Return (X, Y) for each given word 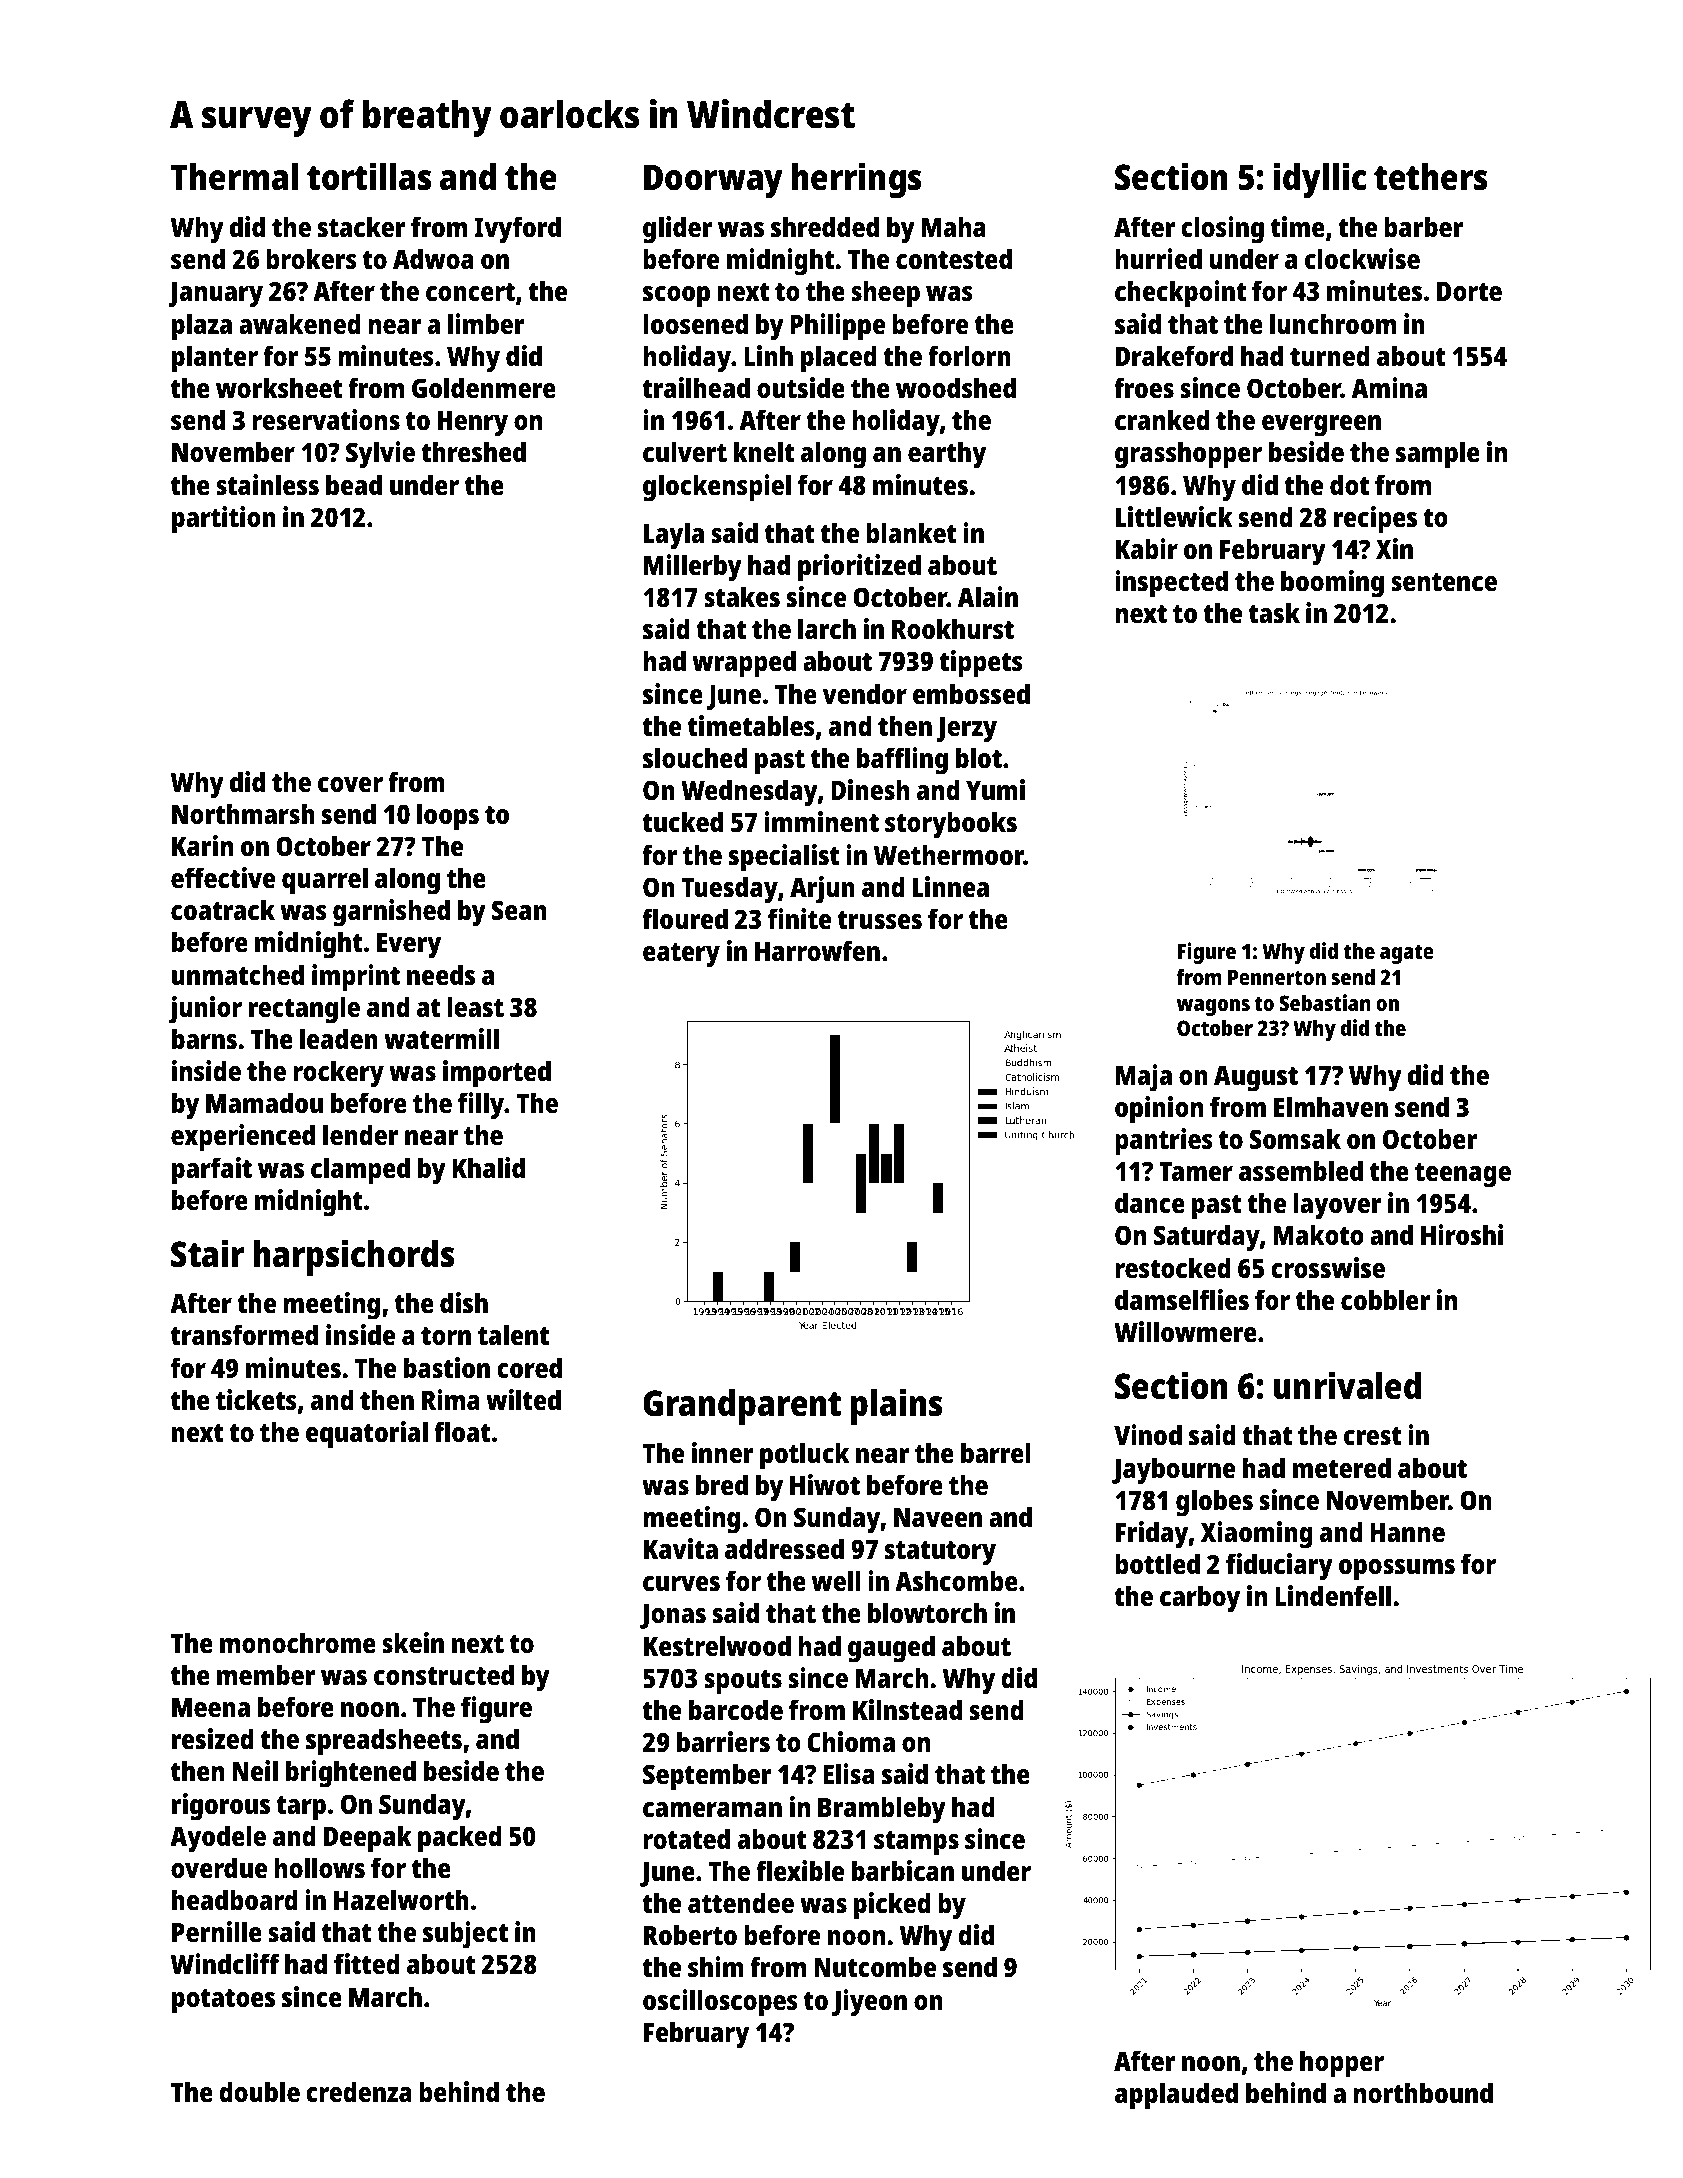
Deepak (368, 1839)
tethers (1431, 177)
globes (1214, 1503)
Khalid (488, 1167)
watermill (441, 1038)
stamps (916, 1843)
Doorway (713, 181)
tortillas (369, 176)
